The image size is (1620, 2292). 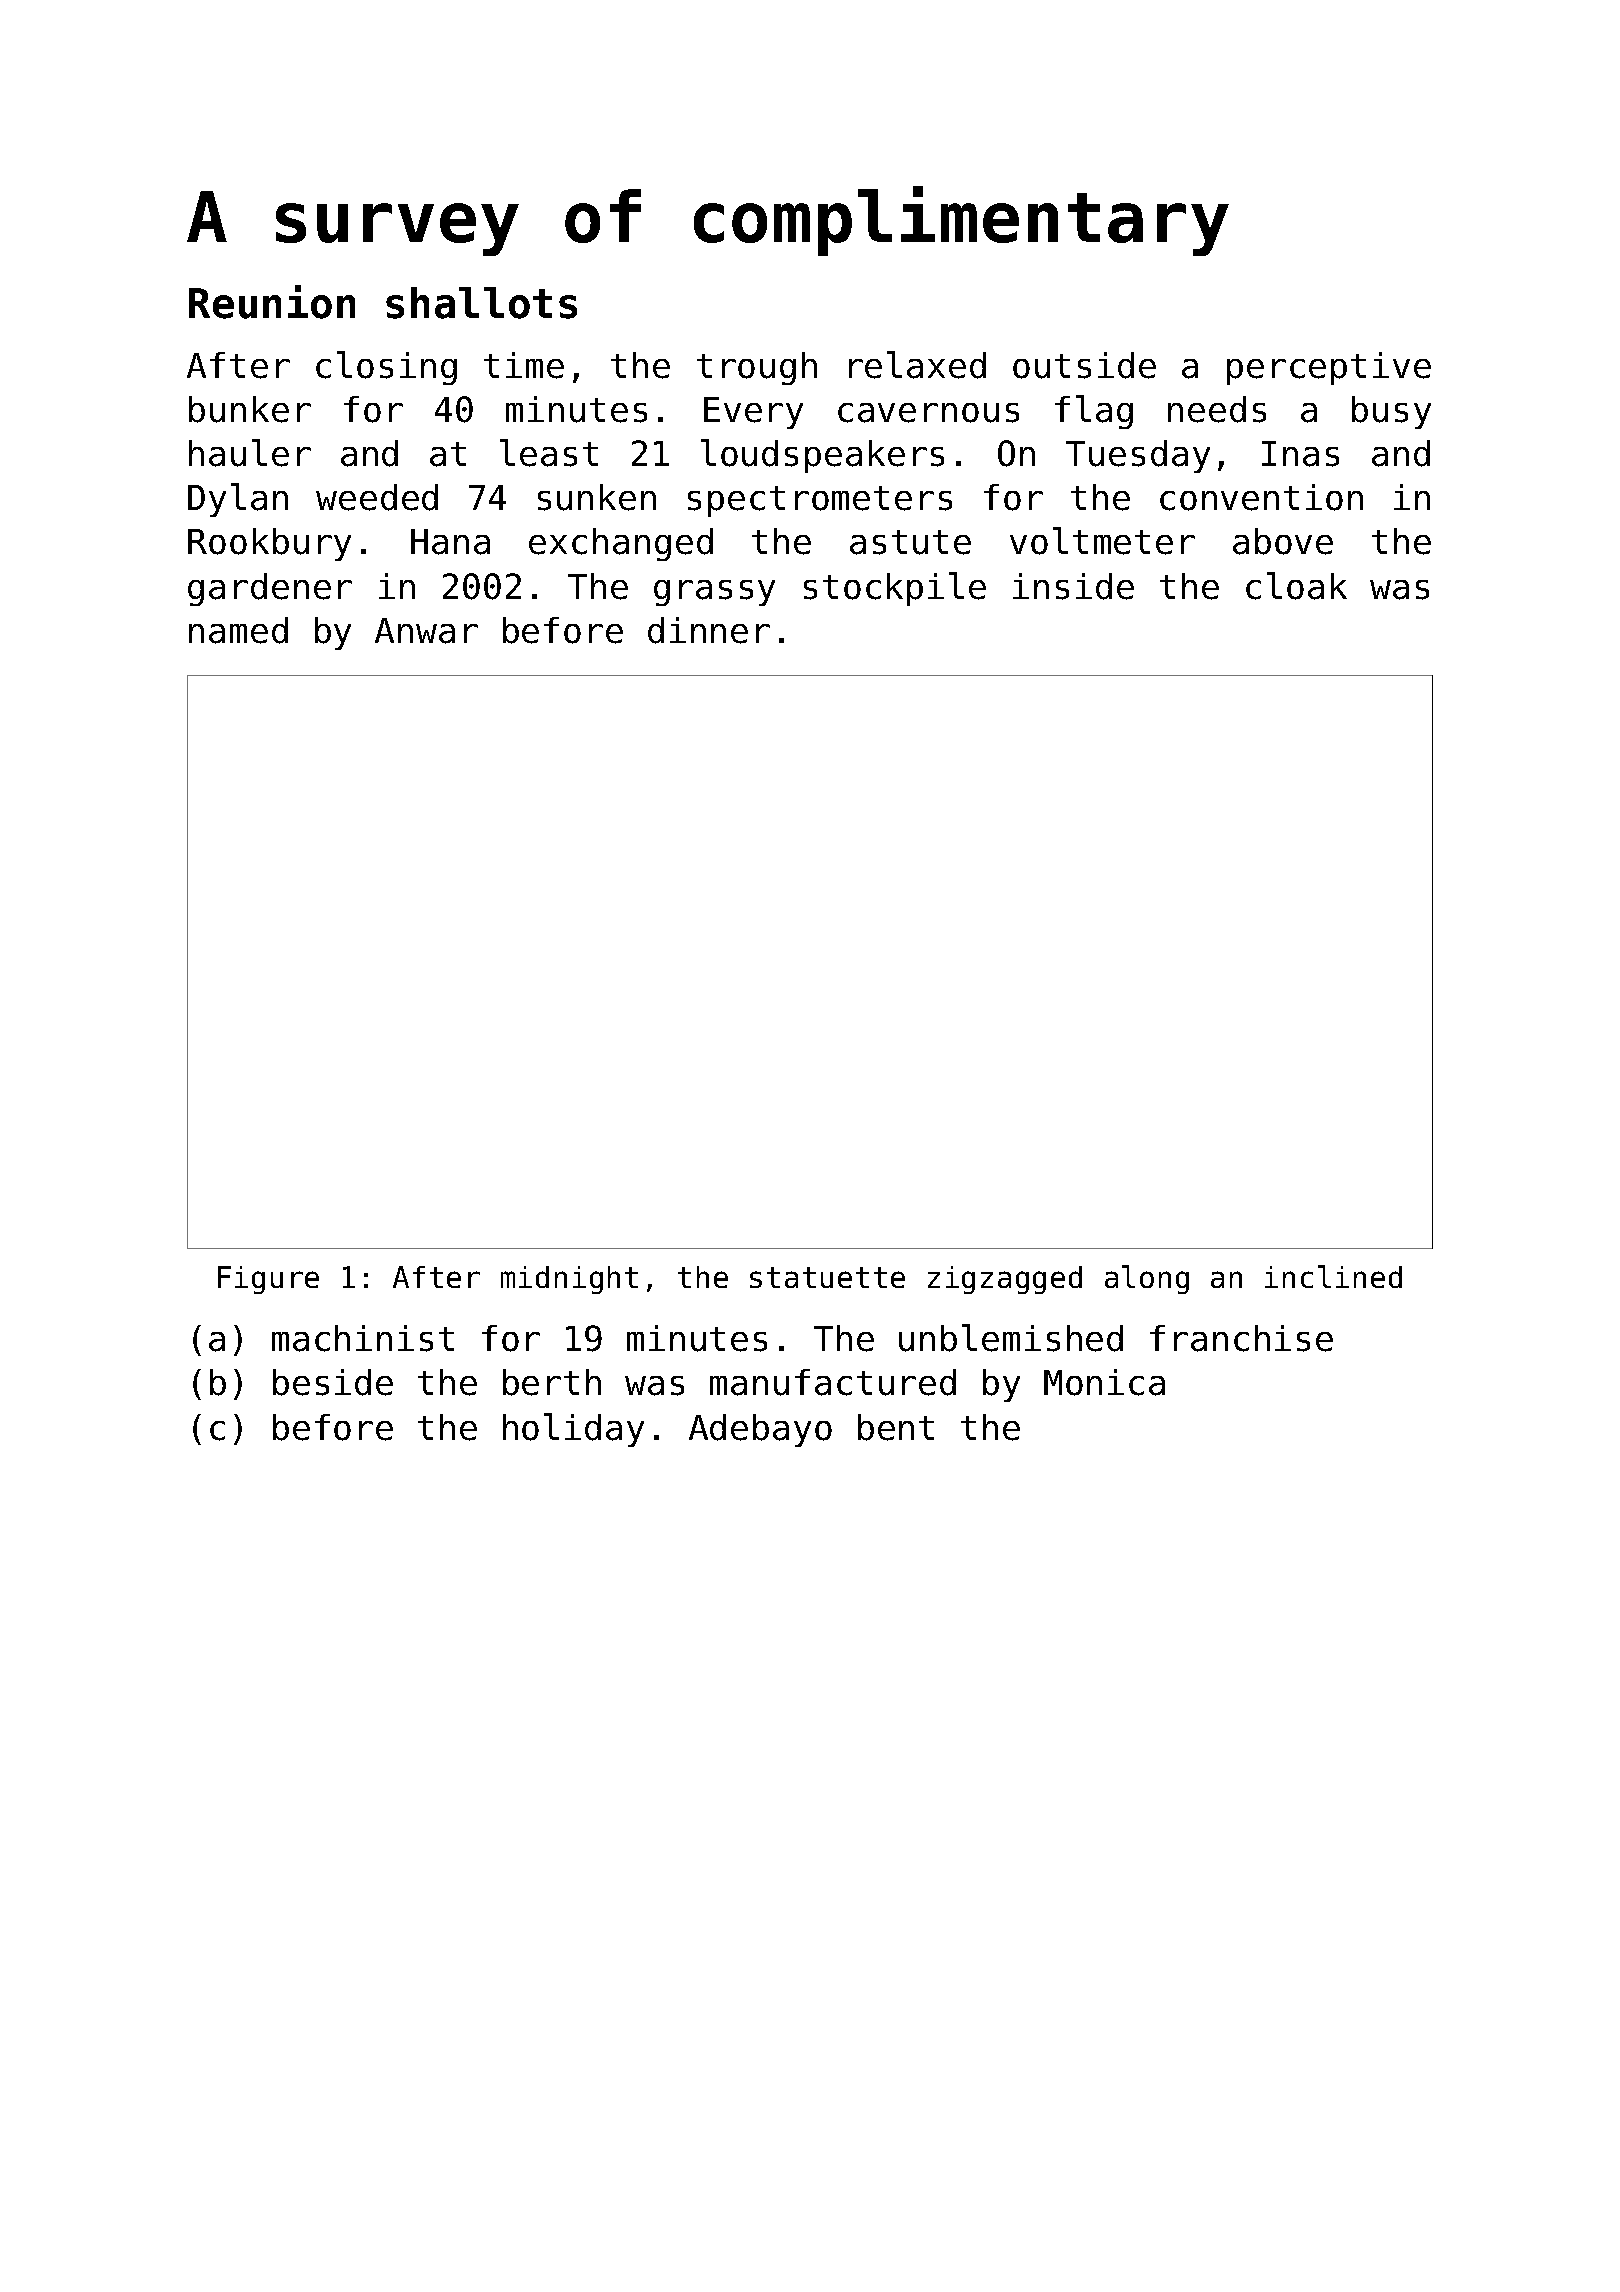 What do you see at coordinates (426, 631) in the screenshot?
I see `Anwar` at bounding box center [426, 631].
